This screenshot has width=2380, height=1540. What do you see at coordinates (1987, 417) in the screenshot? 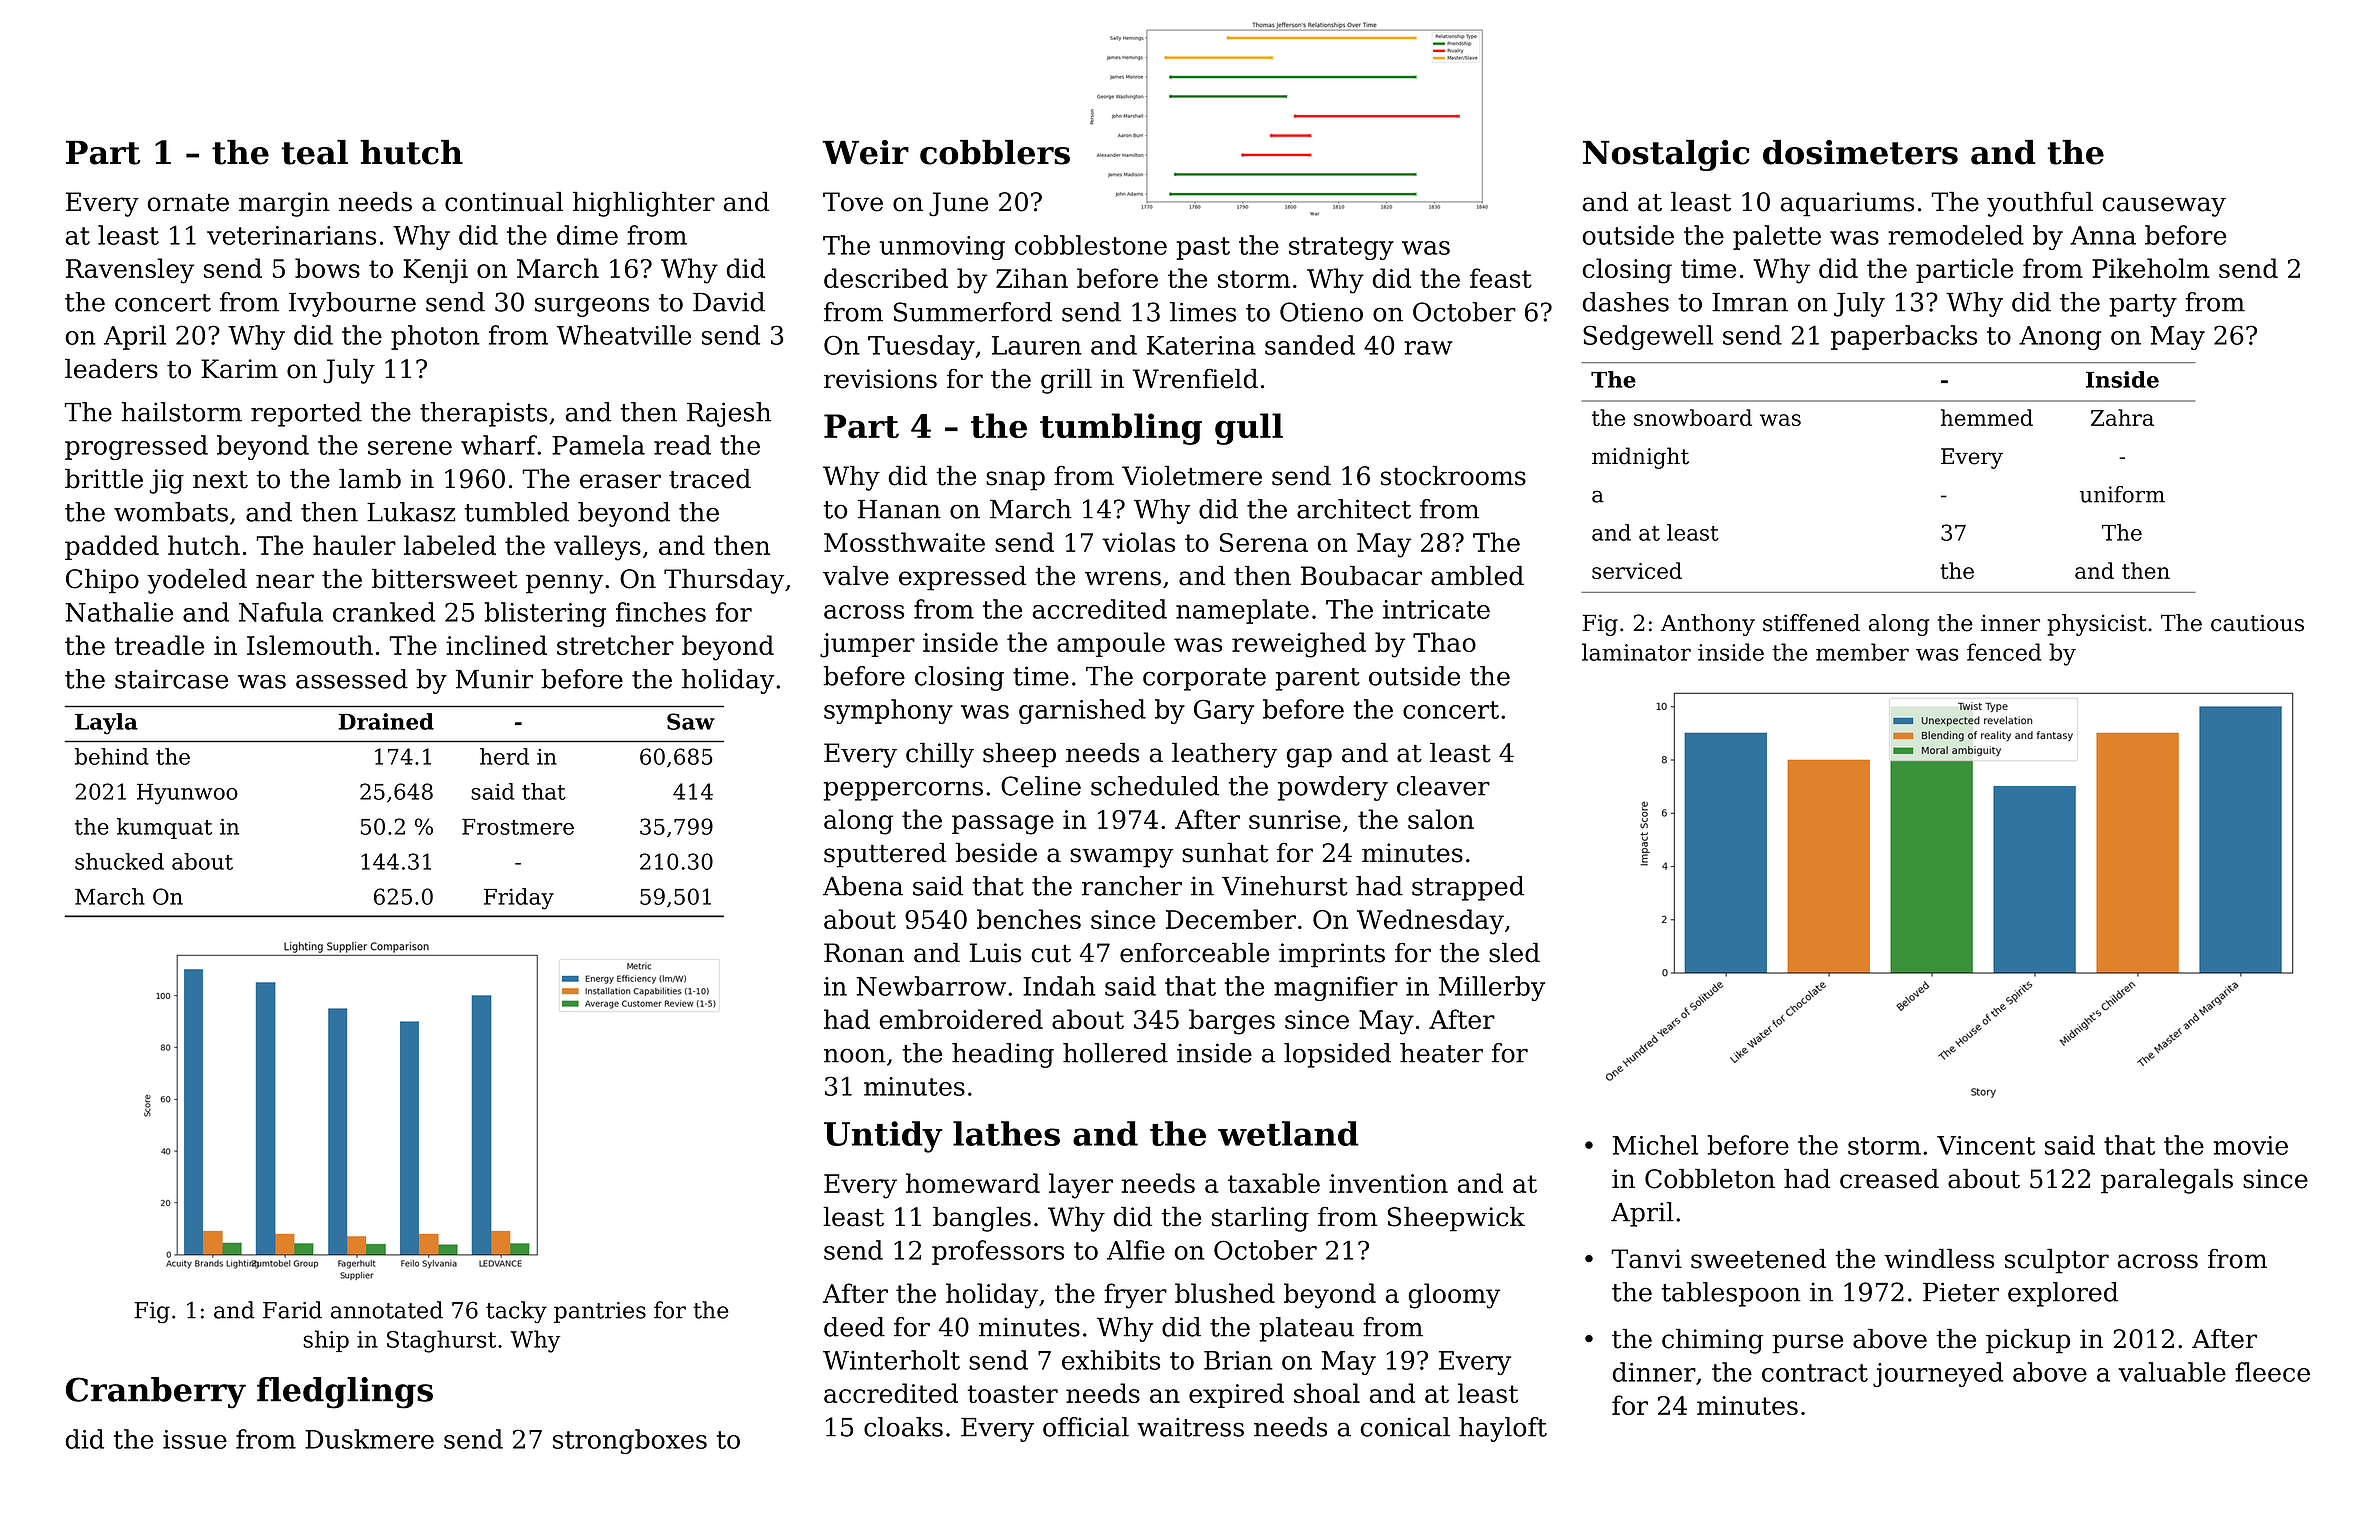
I see `hemmed` at bounding box center [1987, 417].
